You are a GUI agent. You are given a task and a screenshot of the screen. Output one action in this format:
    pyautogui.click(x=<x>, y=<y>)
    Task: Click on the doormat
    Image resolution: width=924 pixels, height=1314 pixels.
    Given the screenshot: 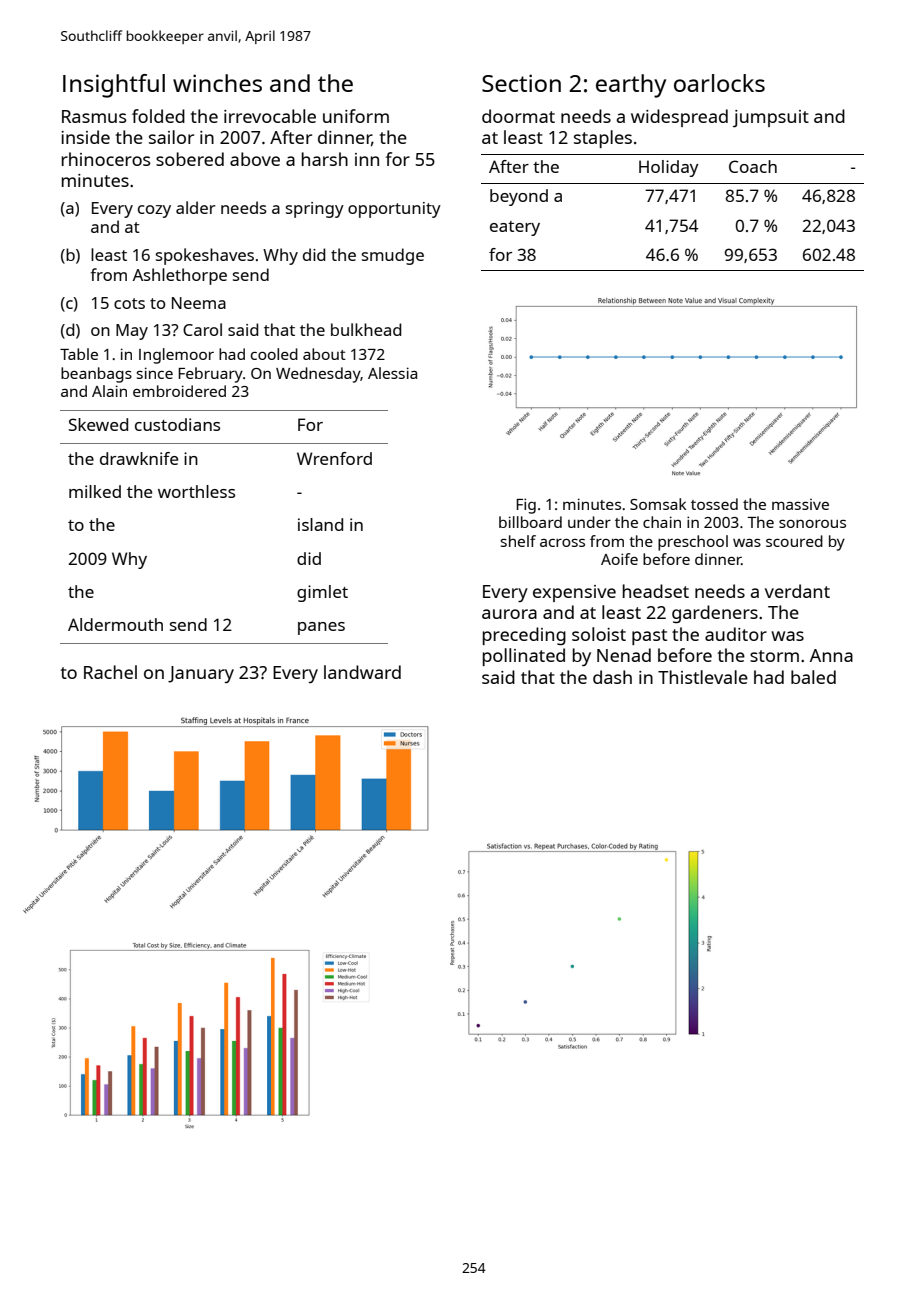 What is the action you would take?
    pyautogui.click(x=518, y=116)
